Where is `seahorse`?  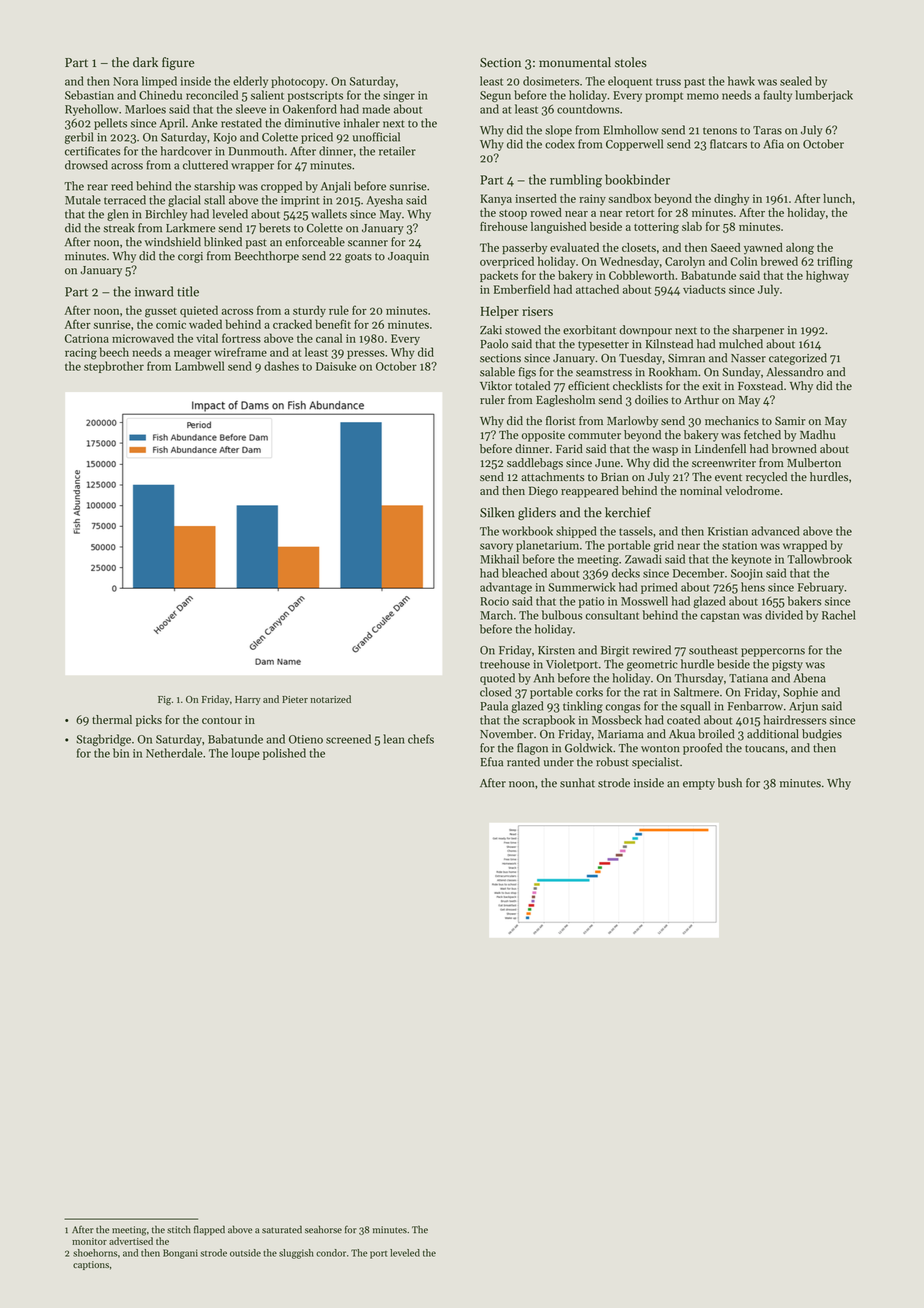 seahorse is located at coordinates (323, 1229).
